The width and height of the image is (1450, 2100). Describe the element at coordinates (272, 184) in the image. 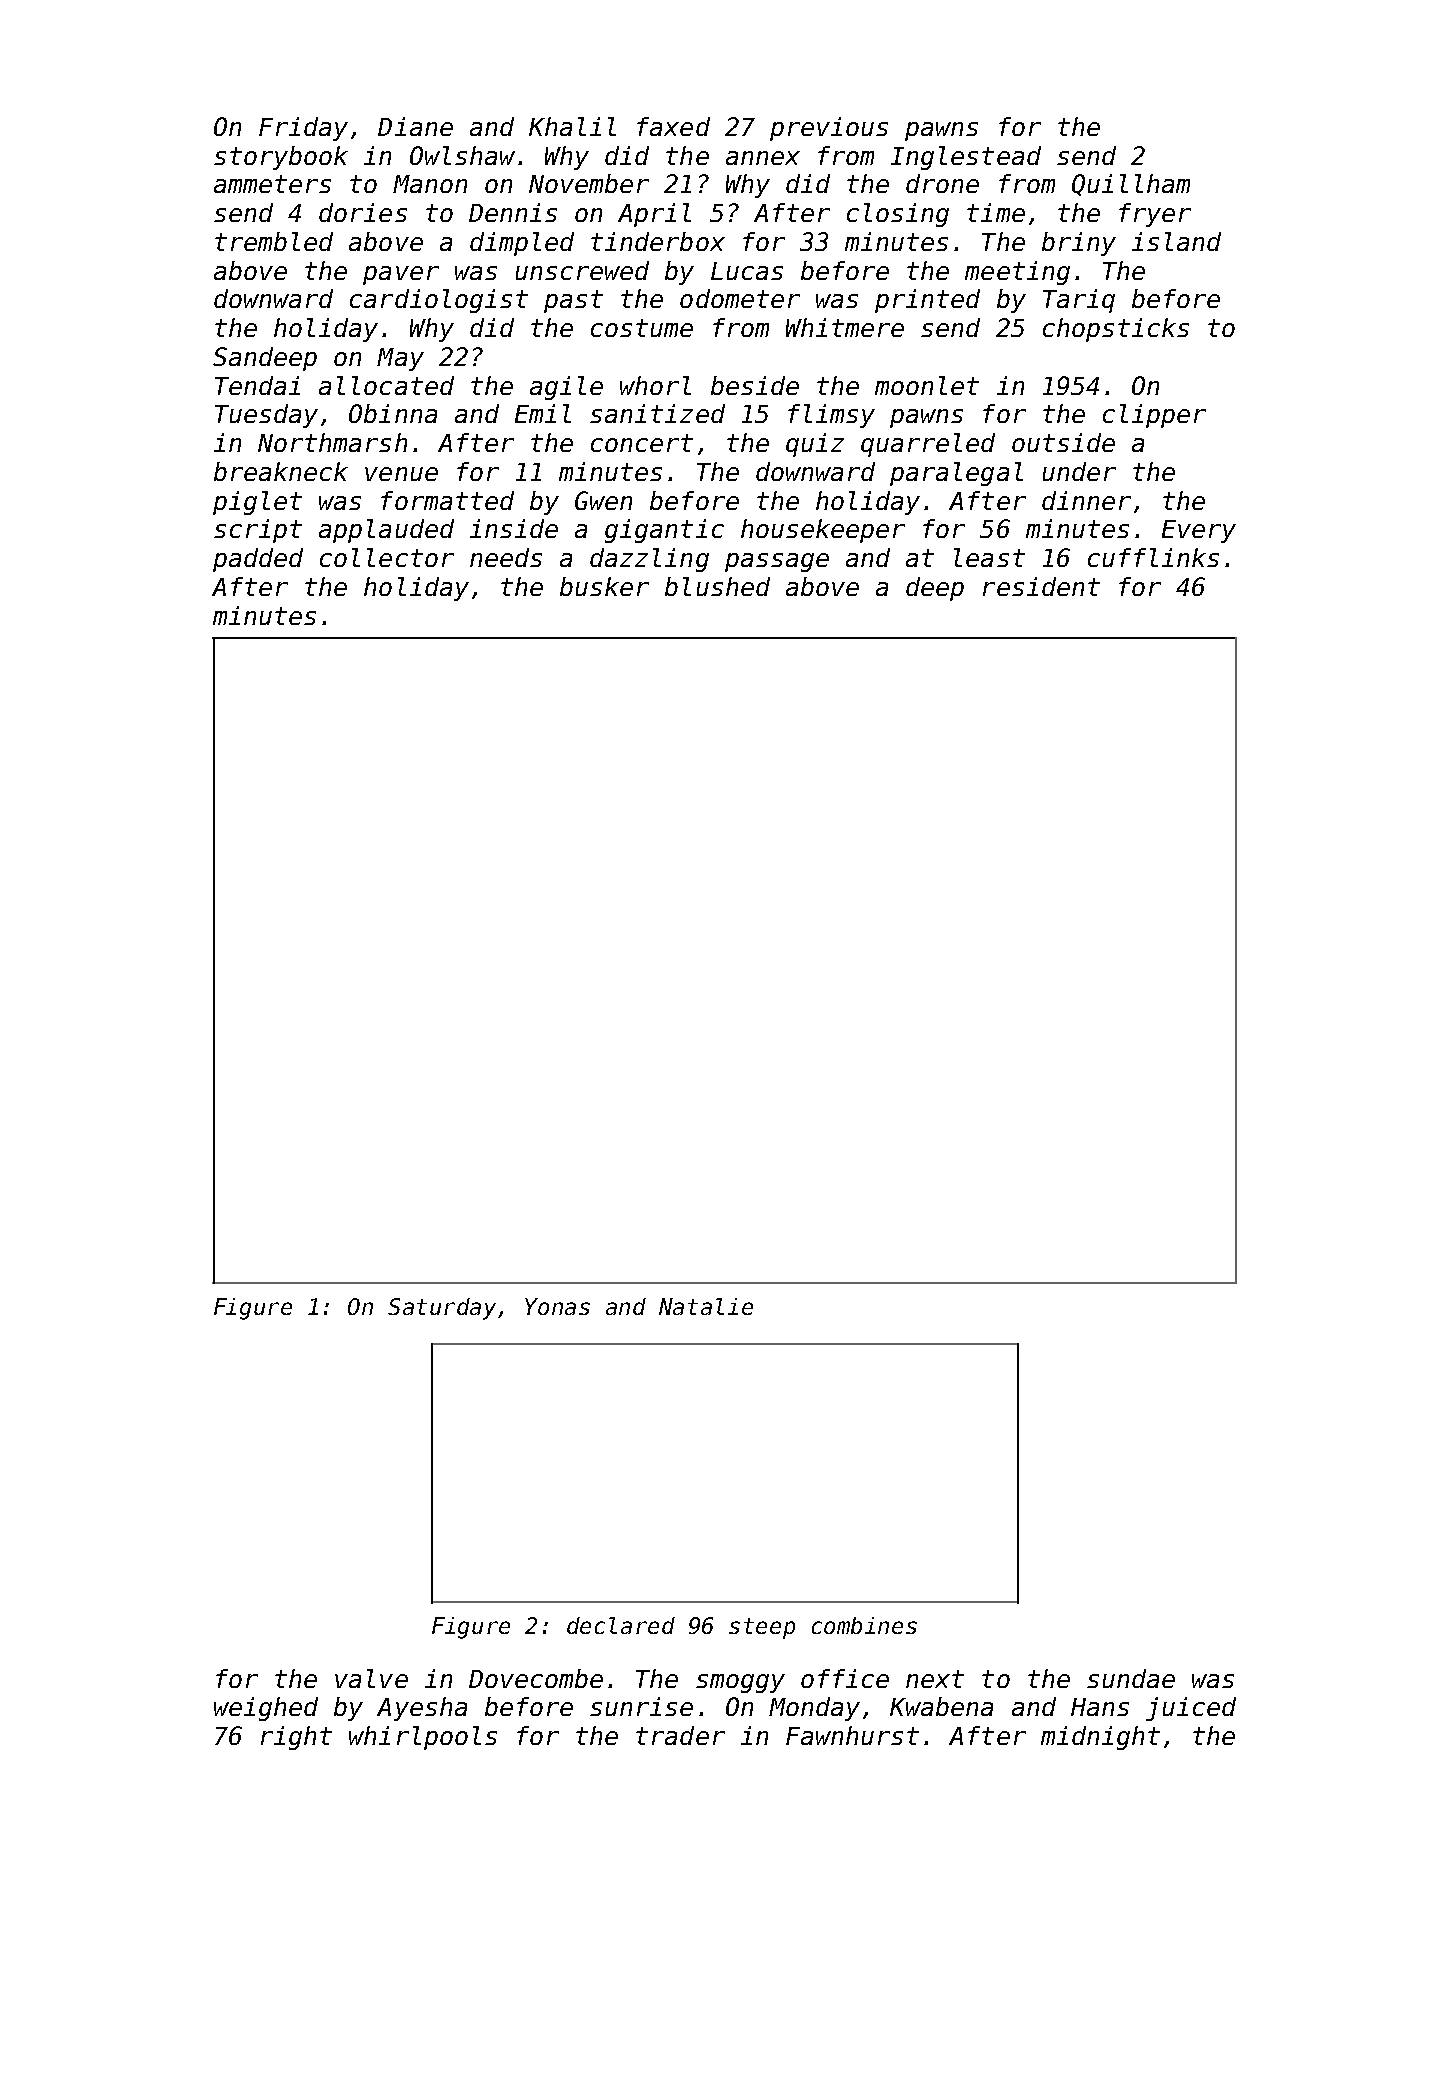

I see `ammeters` at that location.
